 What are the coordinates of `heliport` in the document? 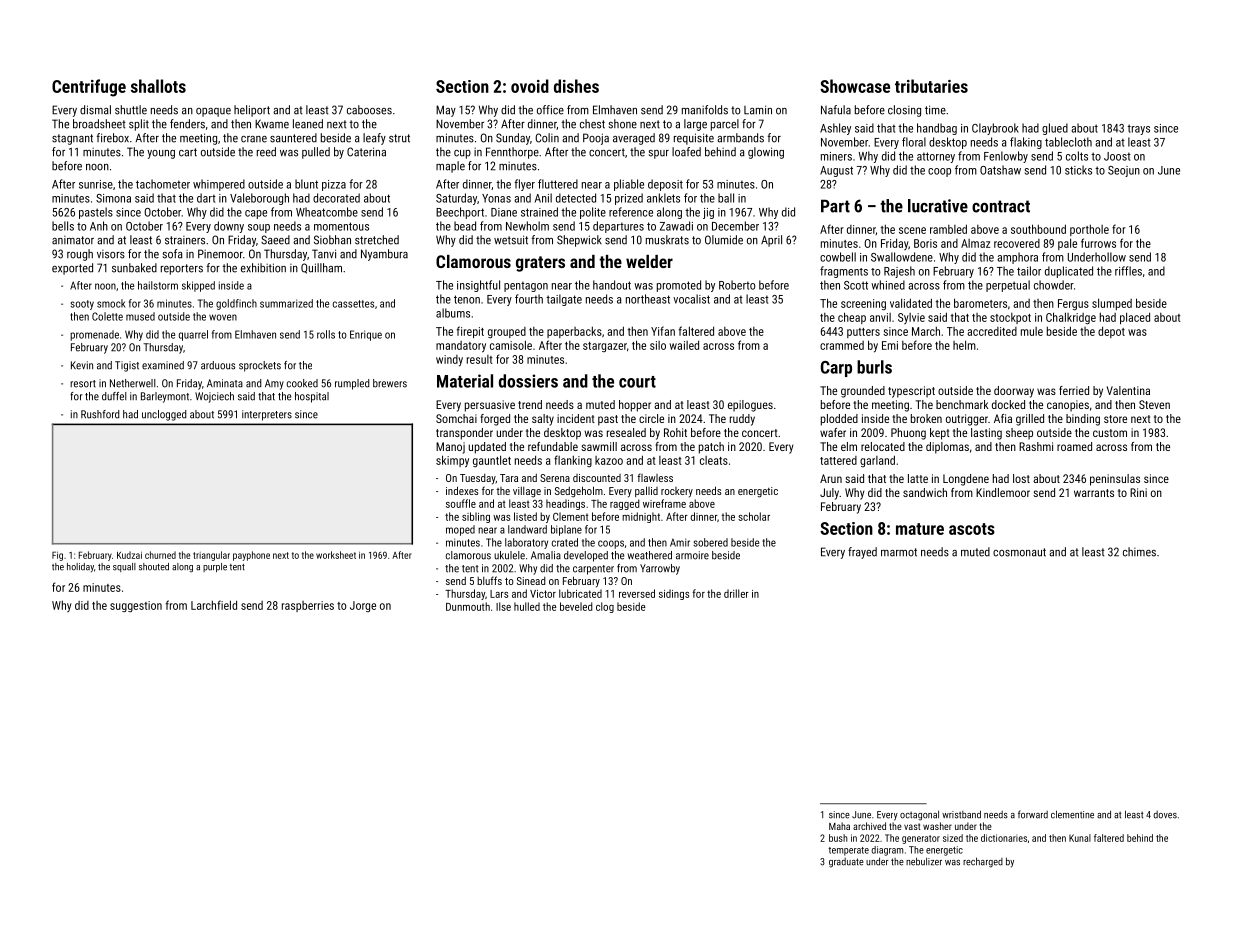 It's located at (252, 111).
